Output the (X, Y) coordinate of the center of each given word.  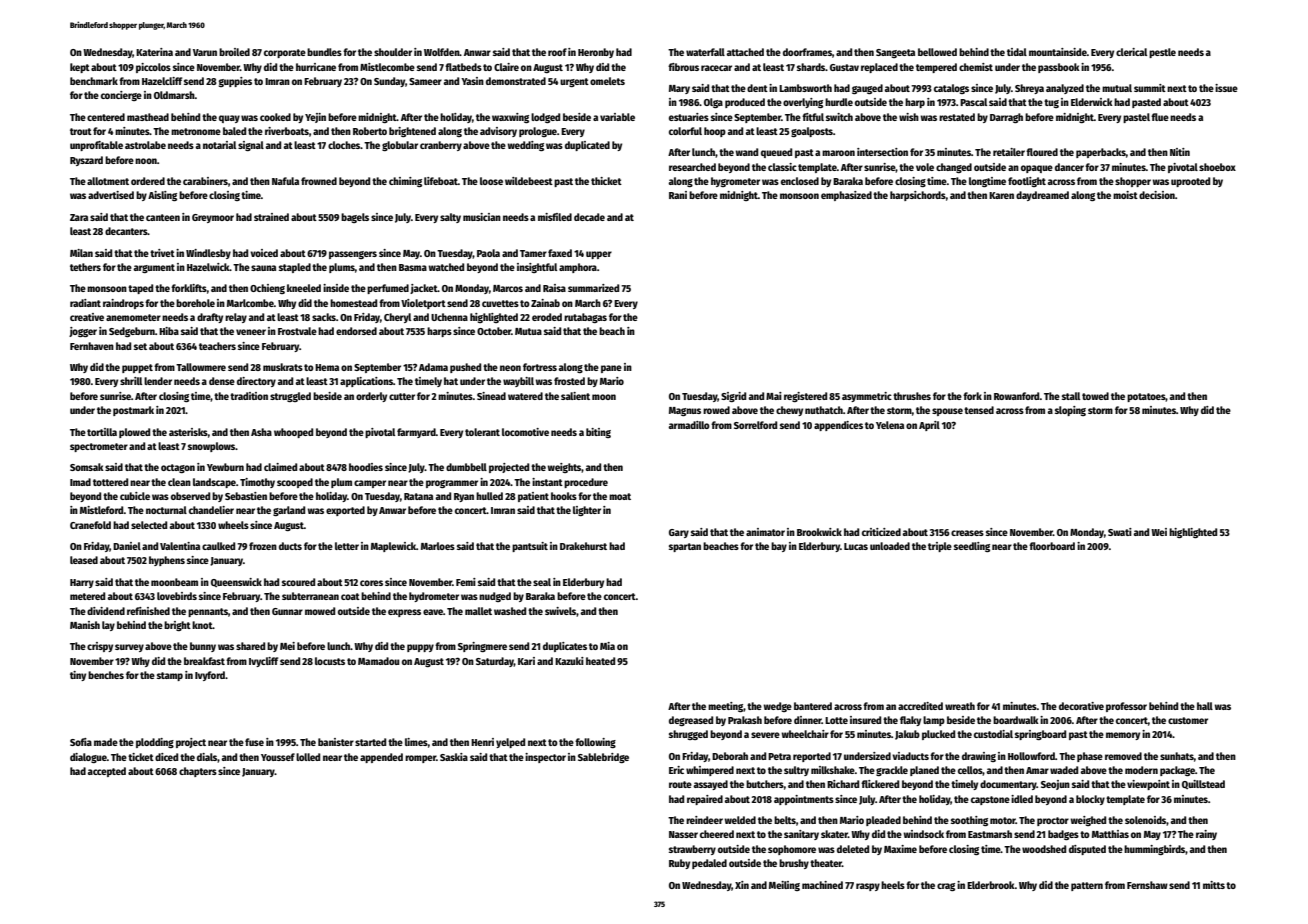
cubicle (135, 496)
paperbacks (1101, 153)
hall (1205, 706)
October (494, 331)
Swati (1120, 532)
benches (106, 675)
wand (746, 152)
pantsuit (530, 547)
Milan (81, 253)
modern (1141, 770)
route (680, 784)
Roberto (370, 131)
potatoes (1146, 397)
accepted (106, 772)
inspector (545, 758)
